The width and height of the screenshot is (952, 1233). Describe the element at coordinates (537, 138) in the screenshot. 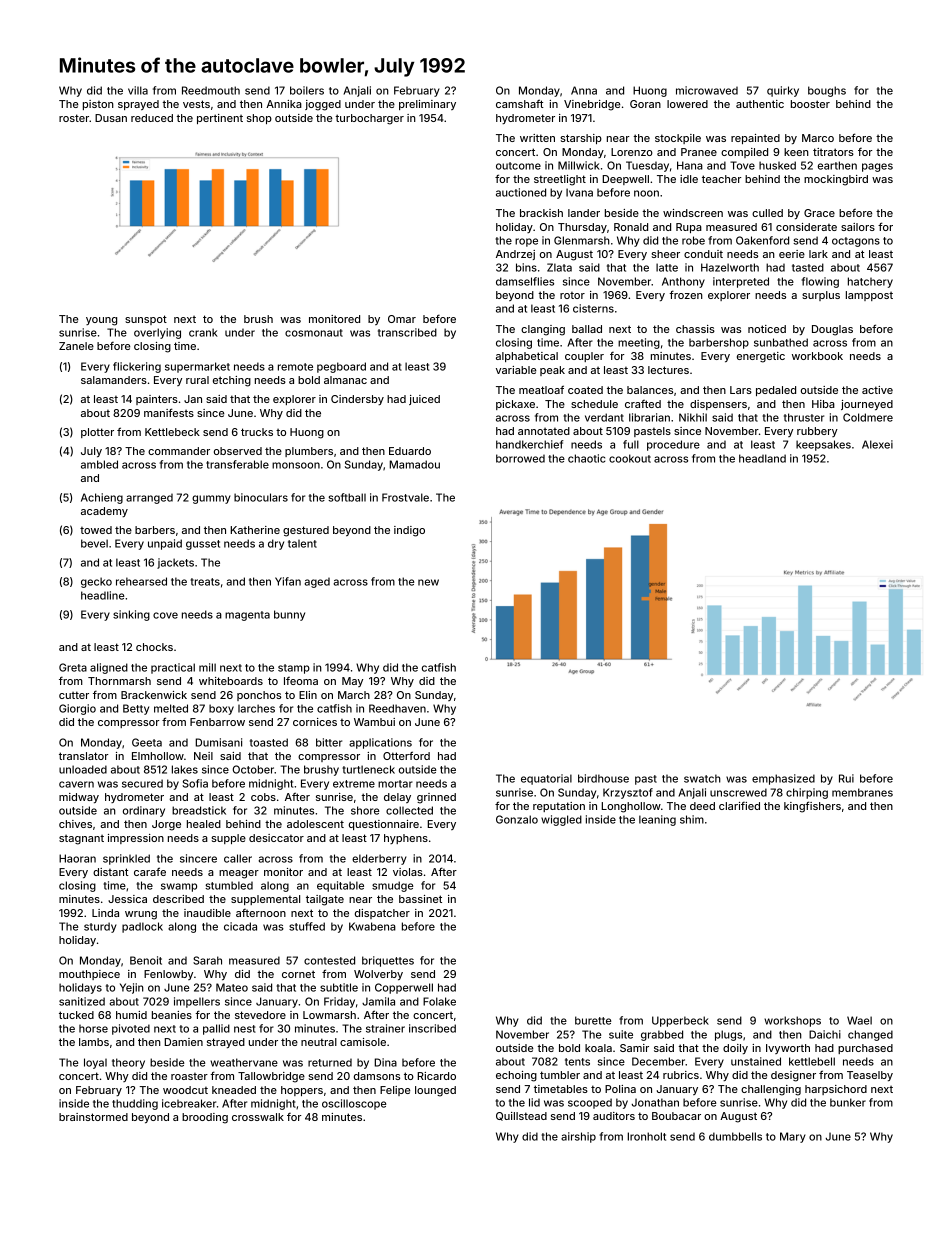

I see `written` at that location.
